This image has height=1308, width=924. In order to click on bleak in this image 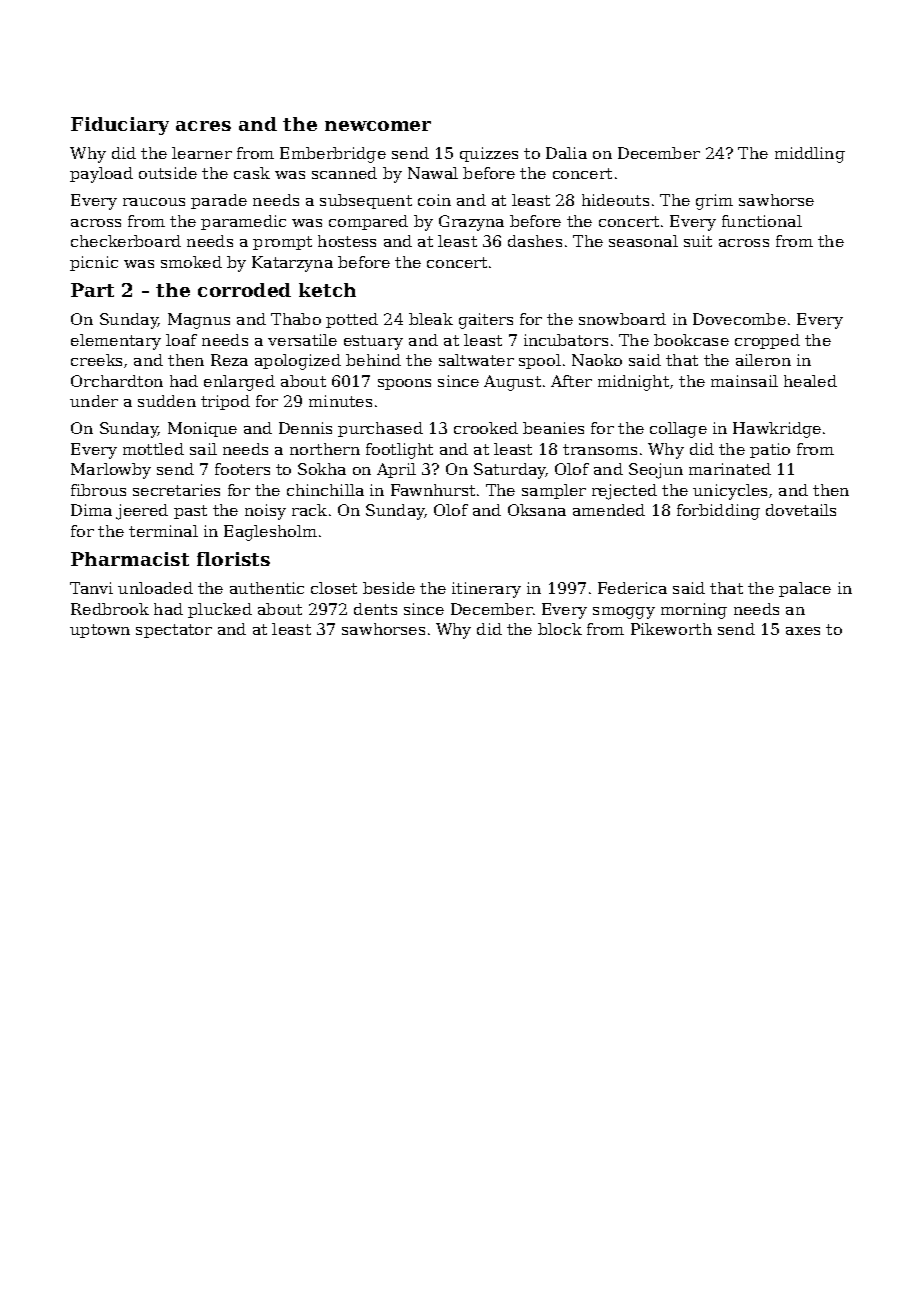, I will do `click(431, 319)`.
